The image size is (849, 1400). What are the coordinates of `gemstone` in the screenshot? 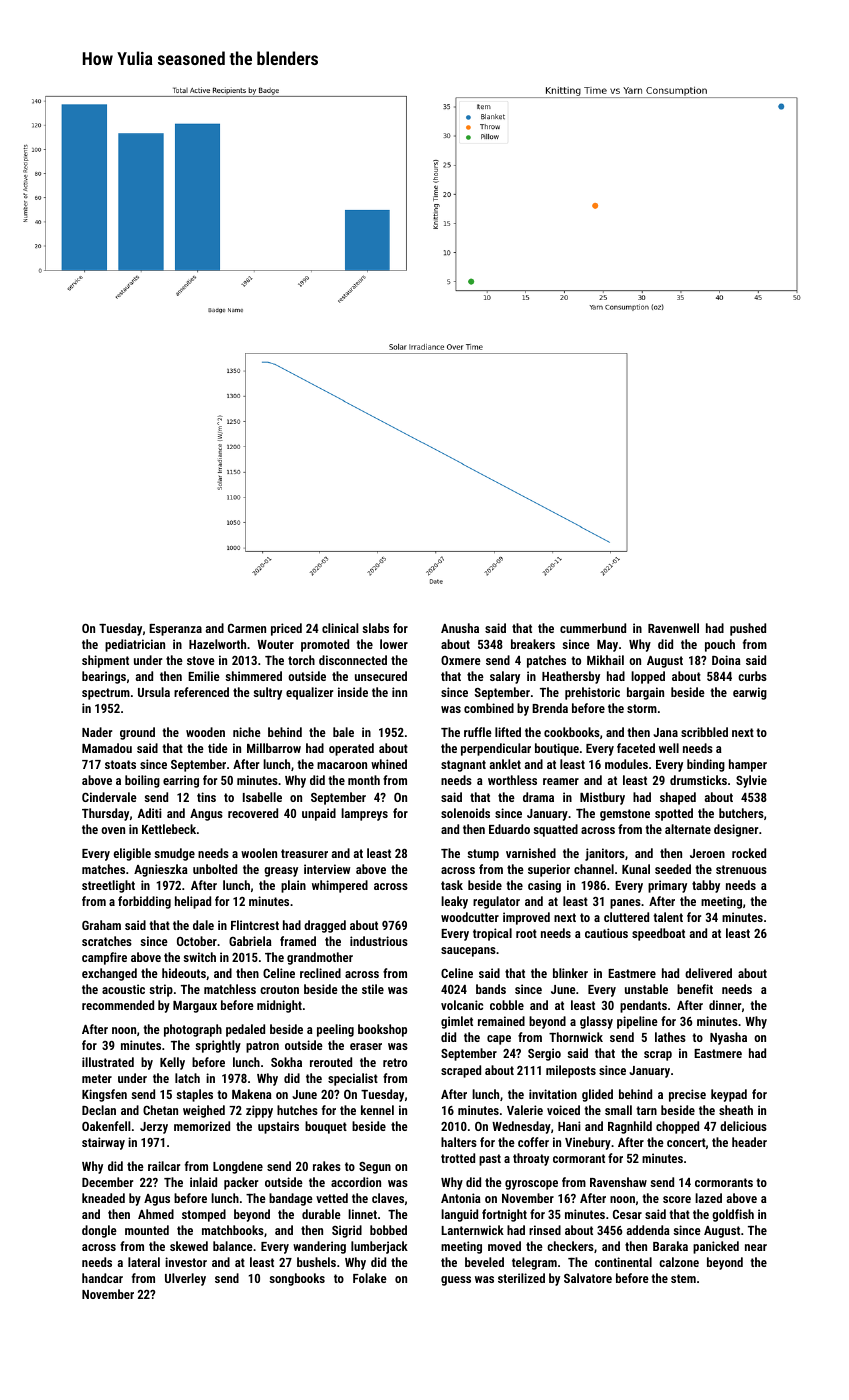 It's located at (625, 815).
